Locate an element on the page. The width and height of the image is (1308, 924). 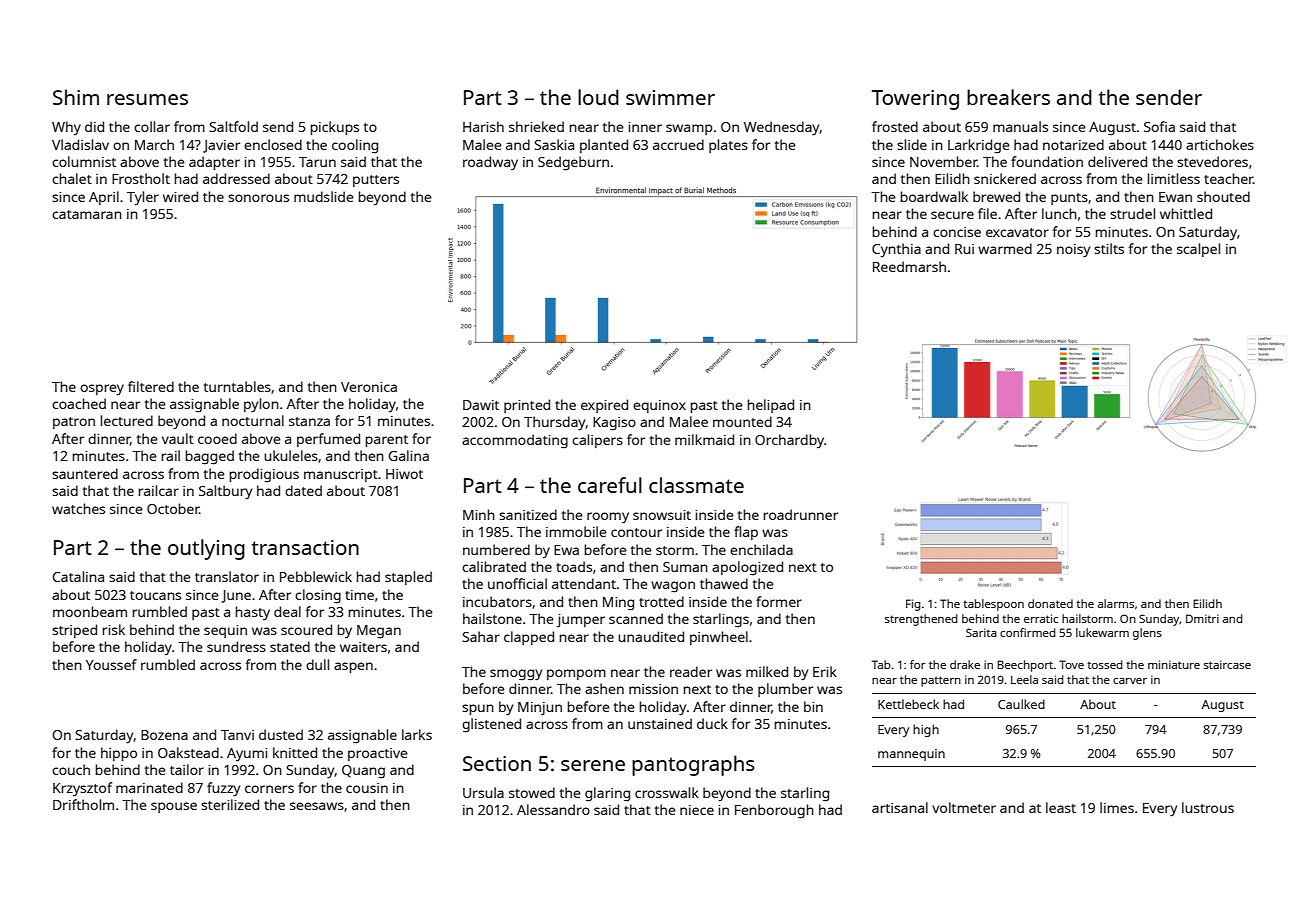
Sarita is located at coordinates (981, 632).
